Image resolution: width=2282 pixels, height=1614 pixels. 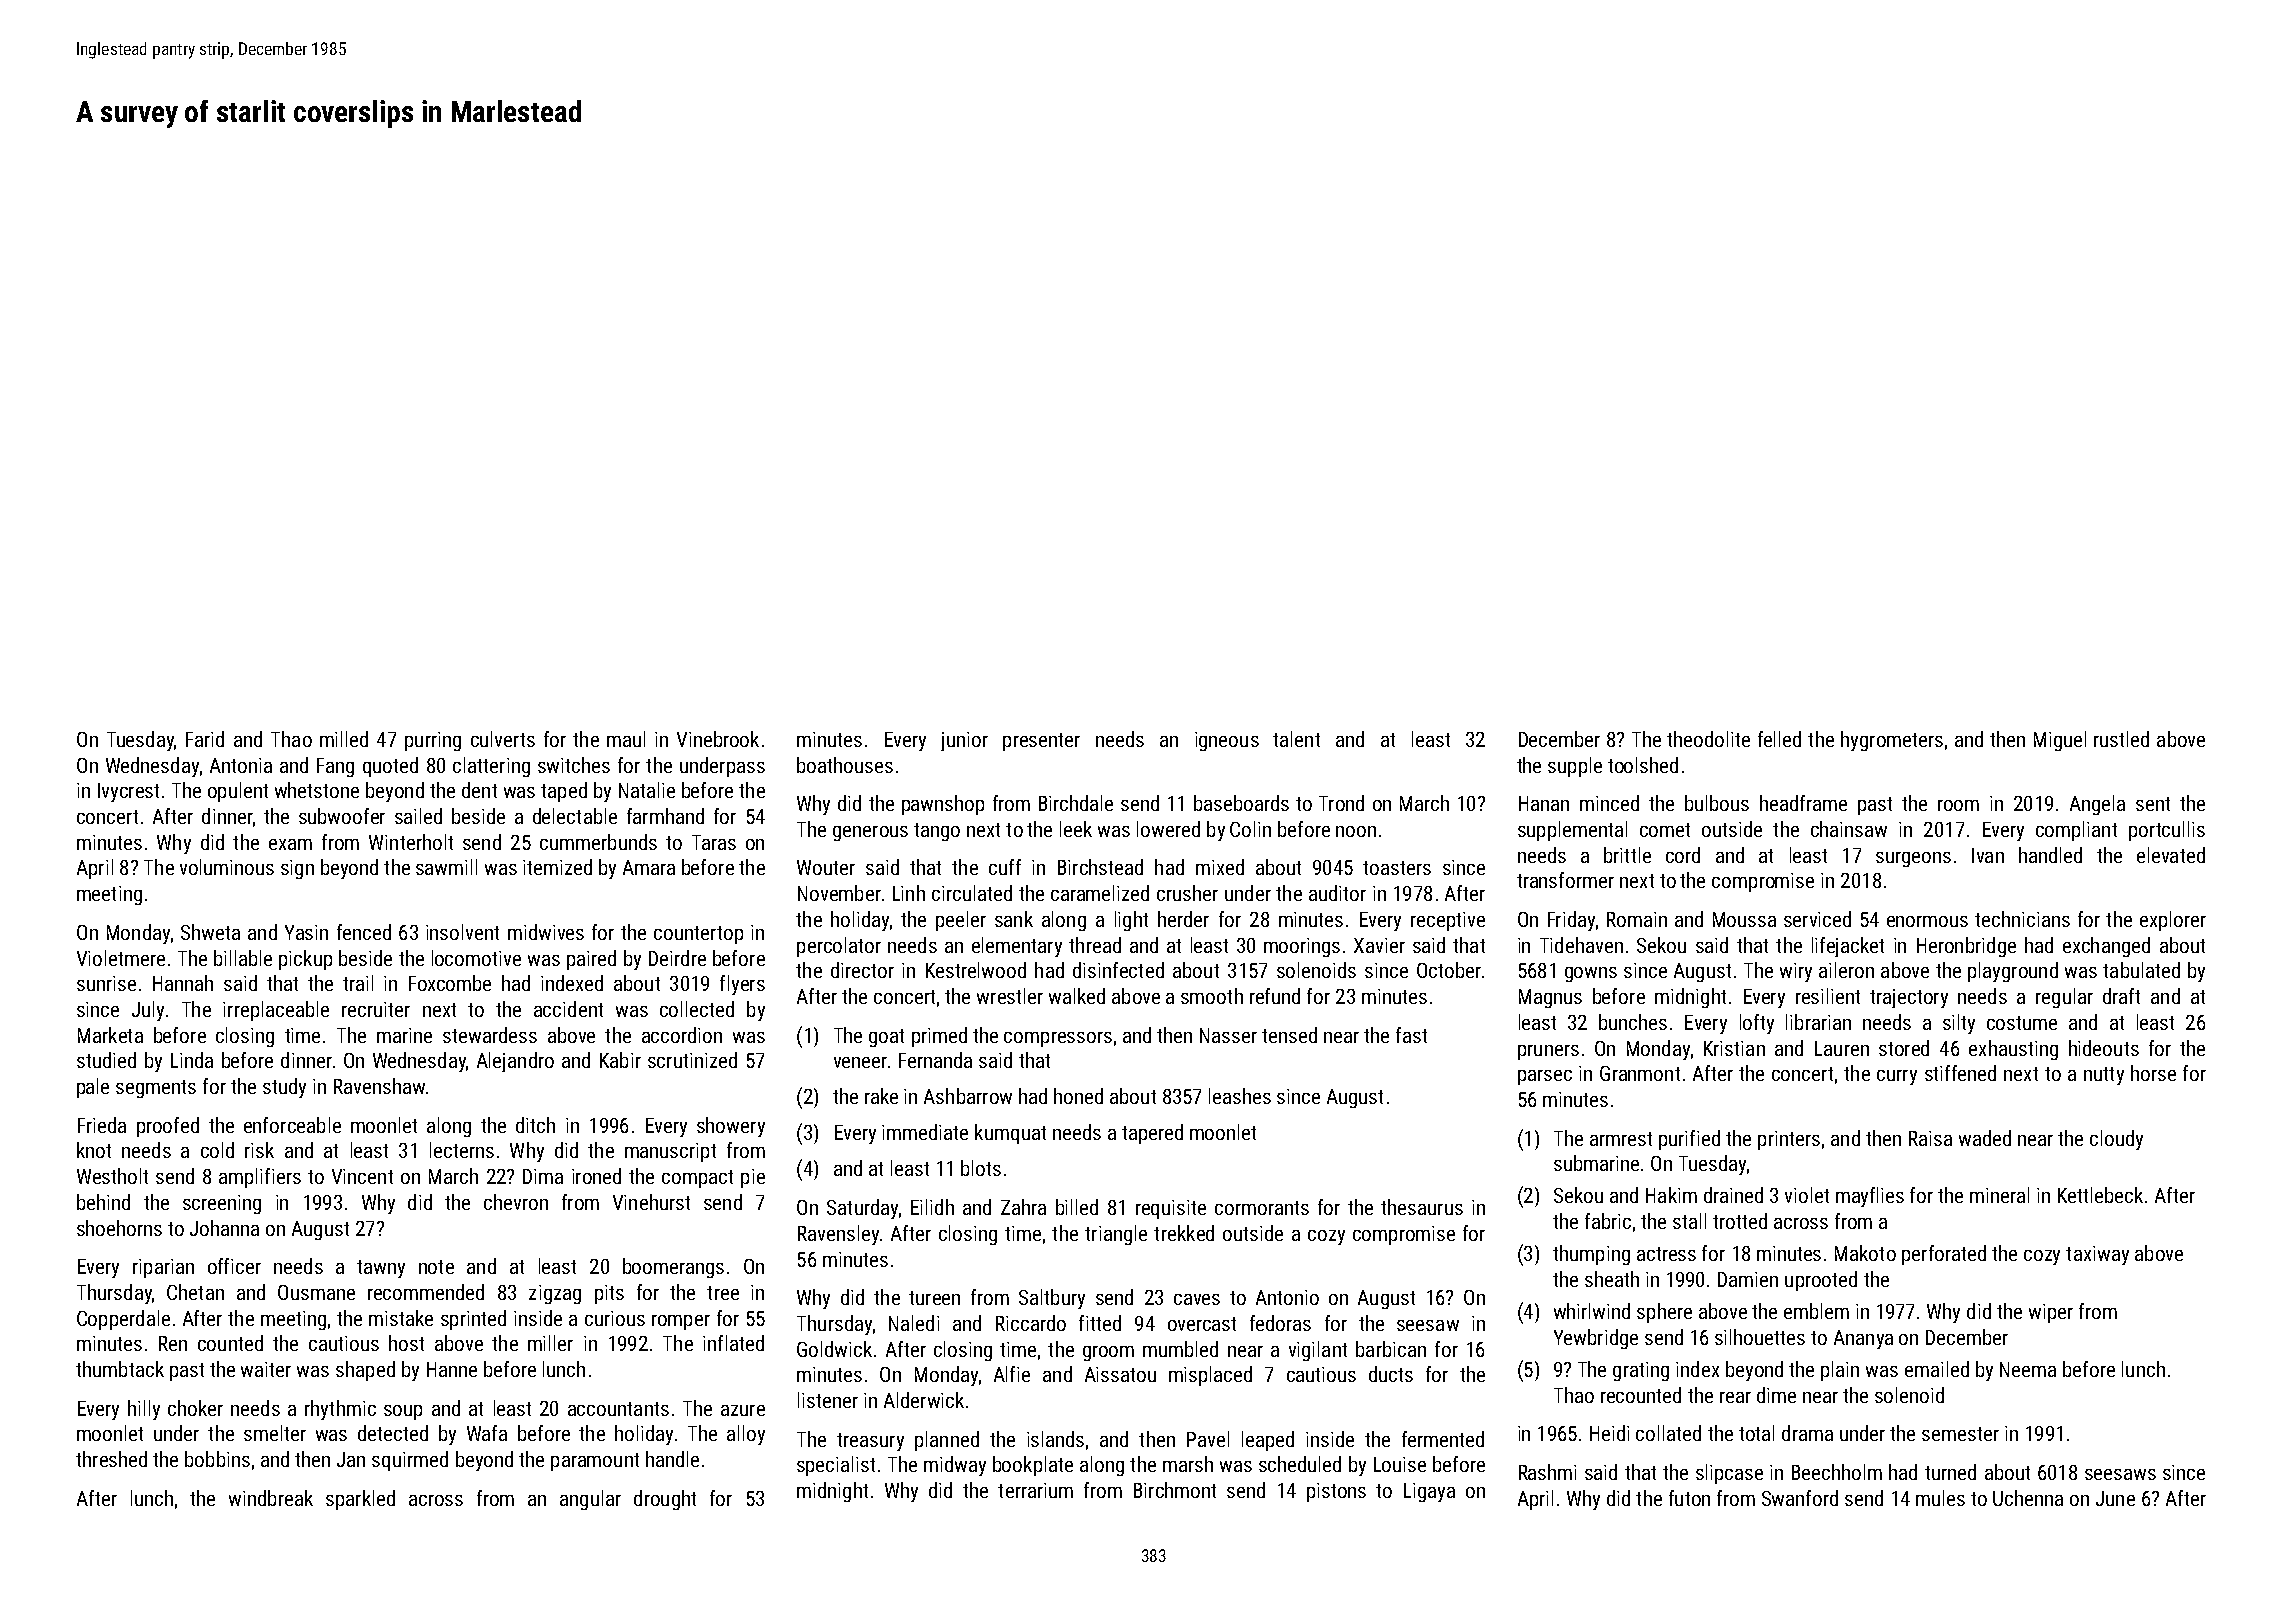 I want to click on boomerangs, so click(x=673, y=1268).
